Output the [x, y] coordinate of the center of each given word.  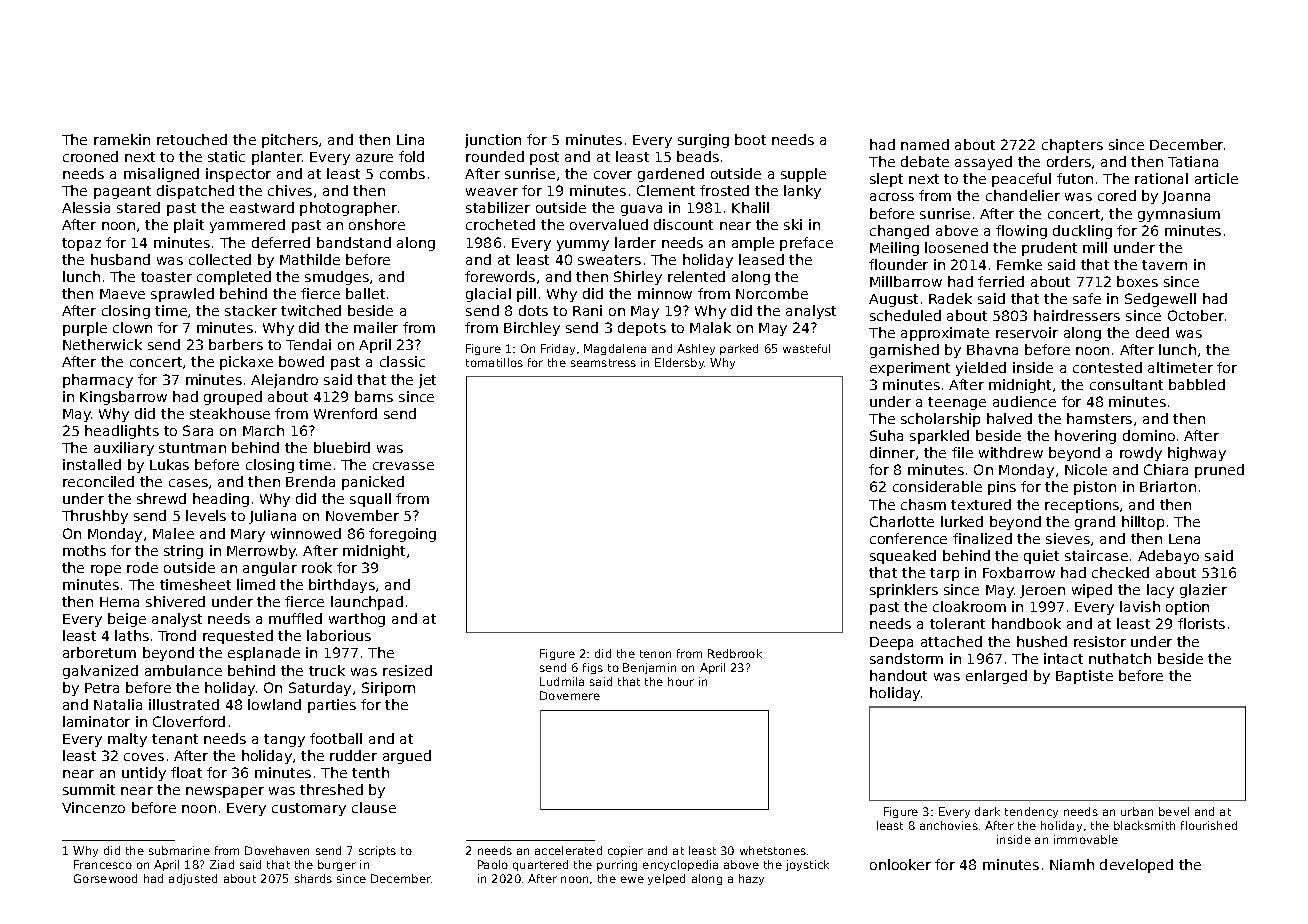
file [962, 452]
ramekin [122, 139]
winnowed [306, 533]
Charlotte [902, 521]
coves [144, 757]
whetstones [773, 850]
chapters [1072, 146]
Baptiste [1084, 677]
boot [750, 139]
